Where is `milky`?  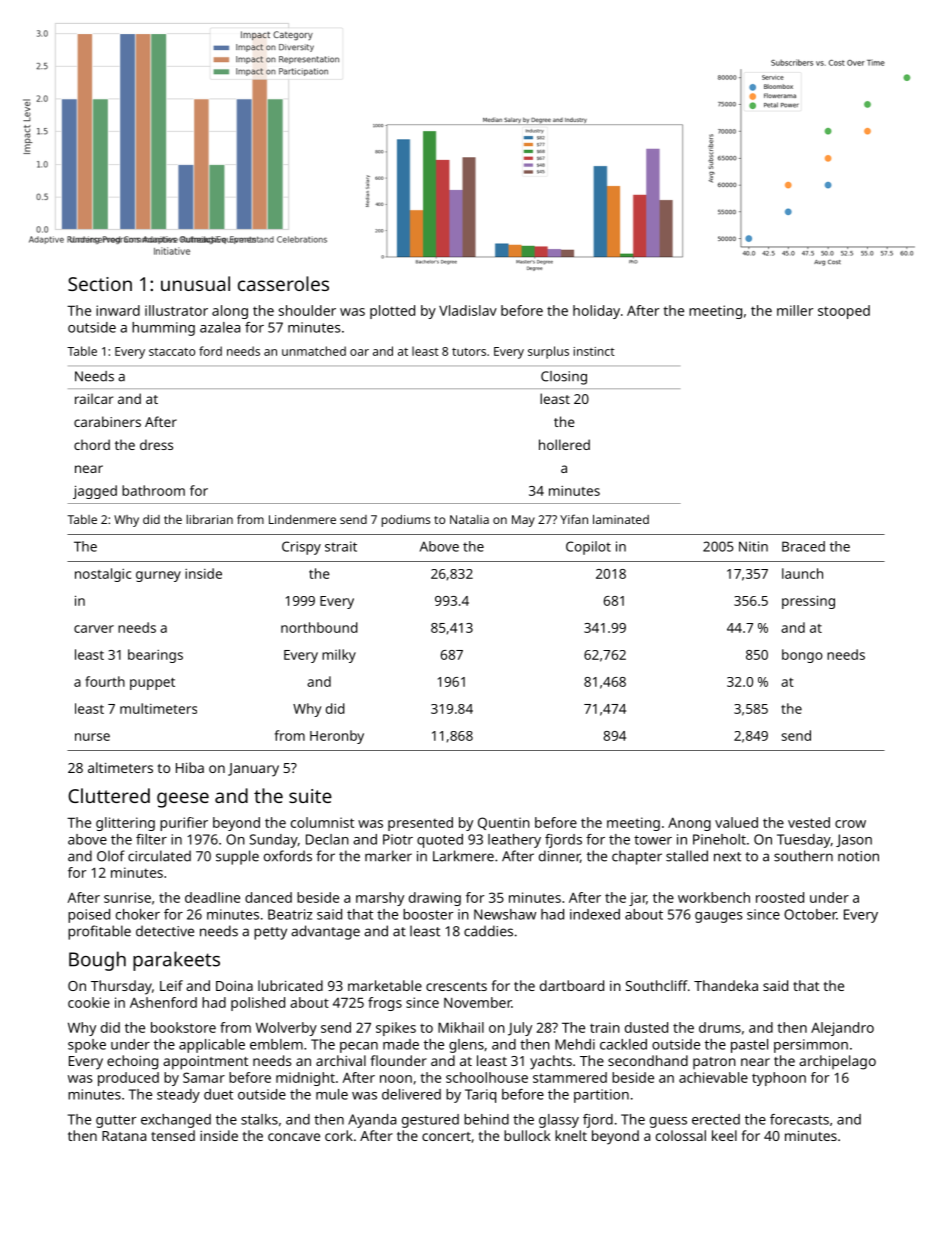 milky is located at coordinates (339, 656).
